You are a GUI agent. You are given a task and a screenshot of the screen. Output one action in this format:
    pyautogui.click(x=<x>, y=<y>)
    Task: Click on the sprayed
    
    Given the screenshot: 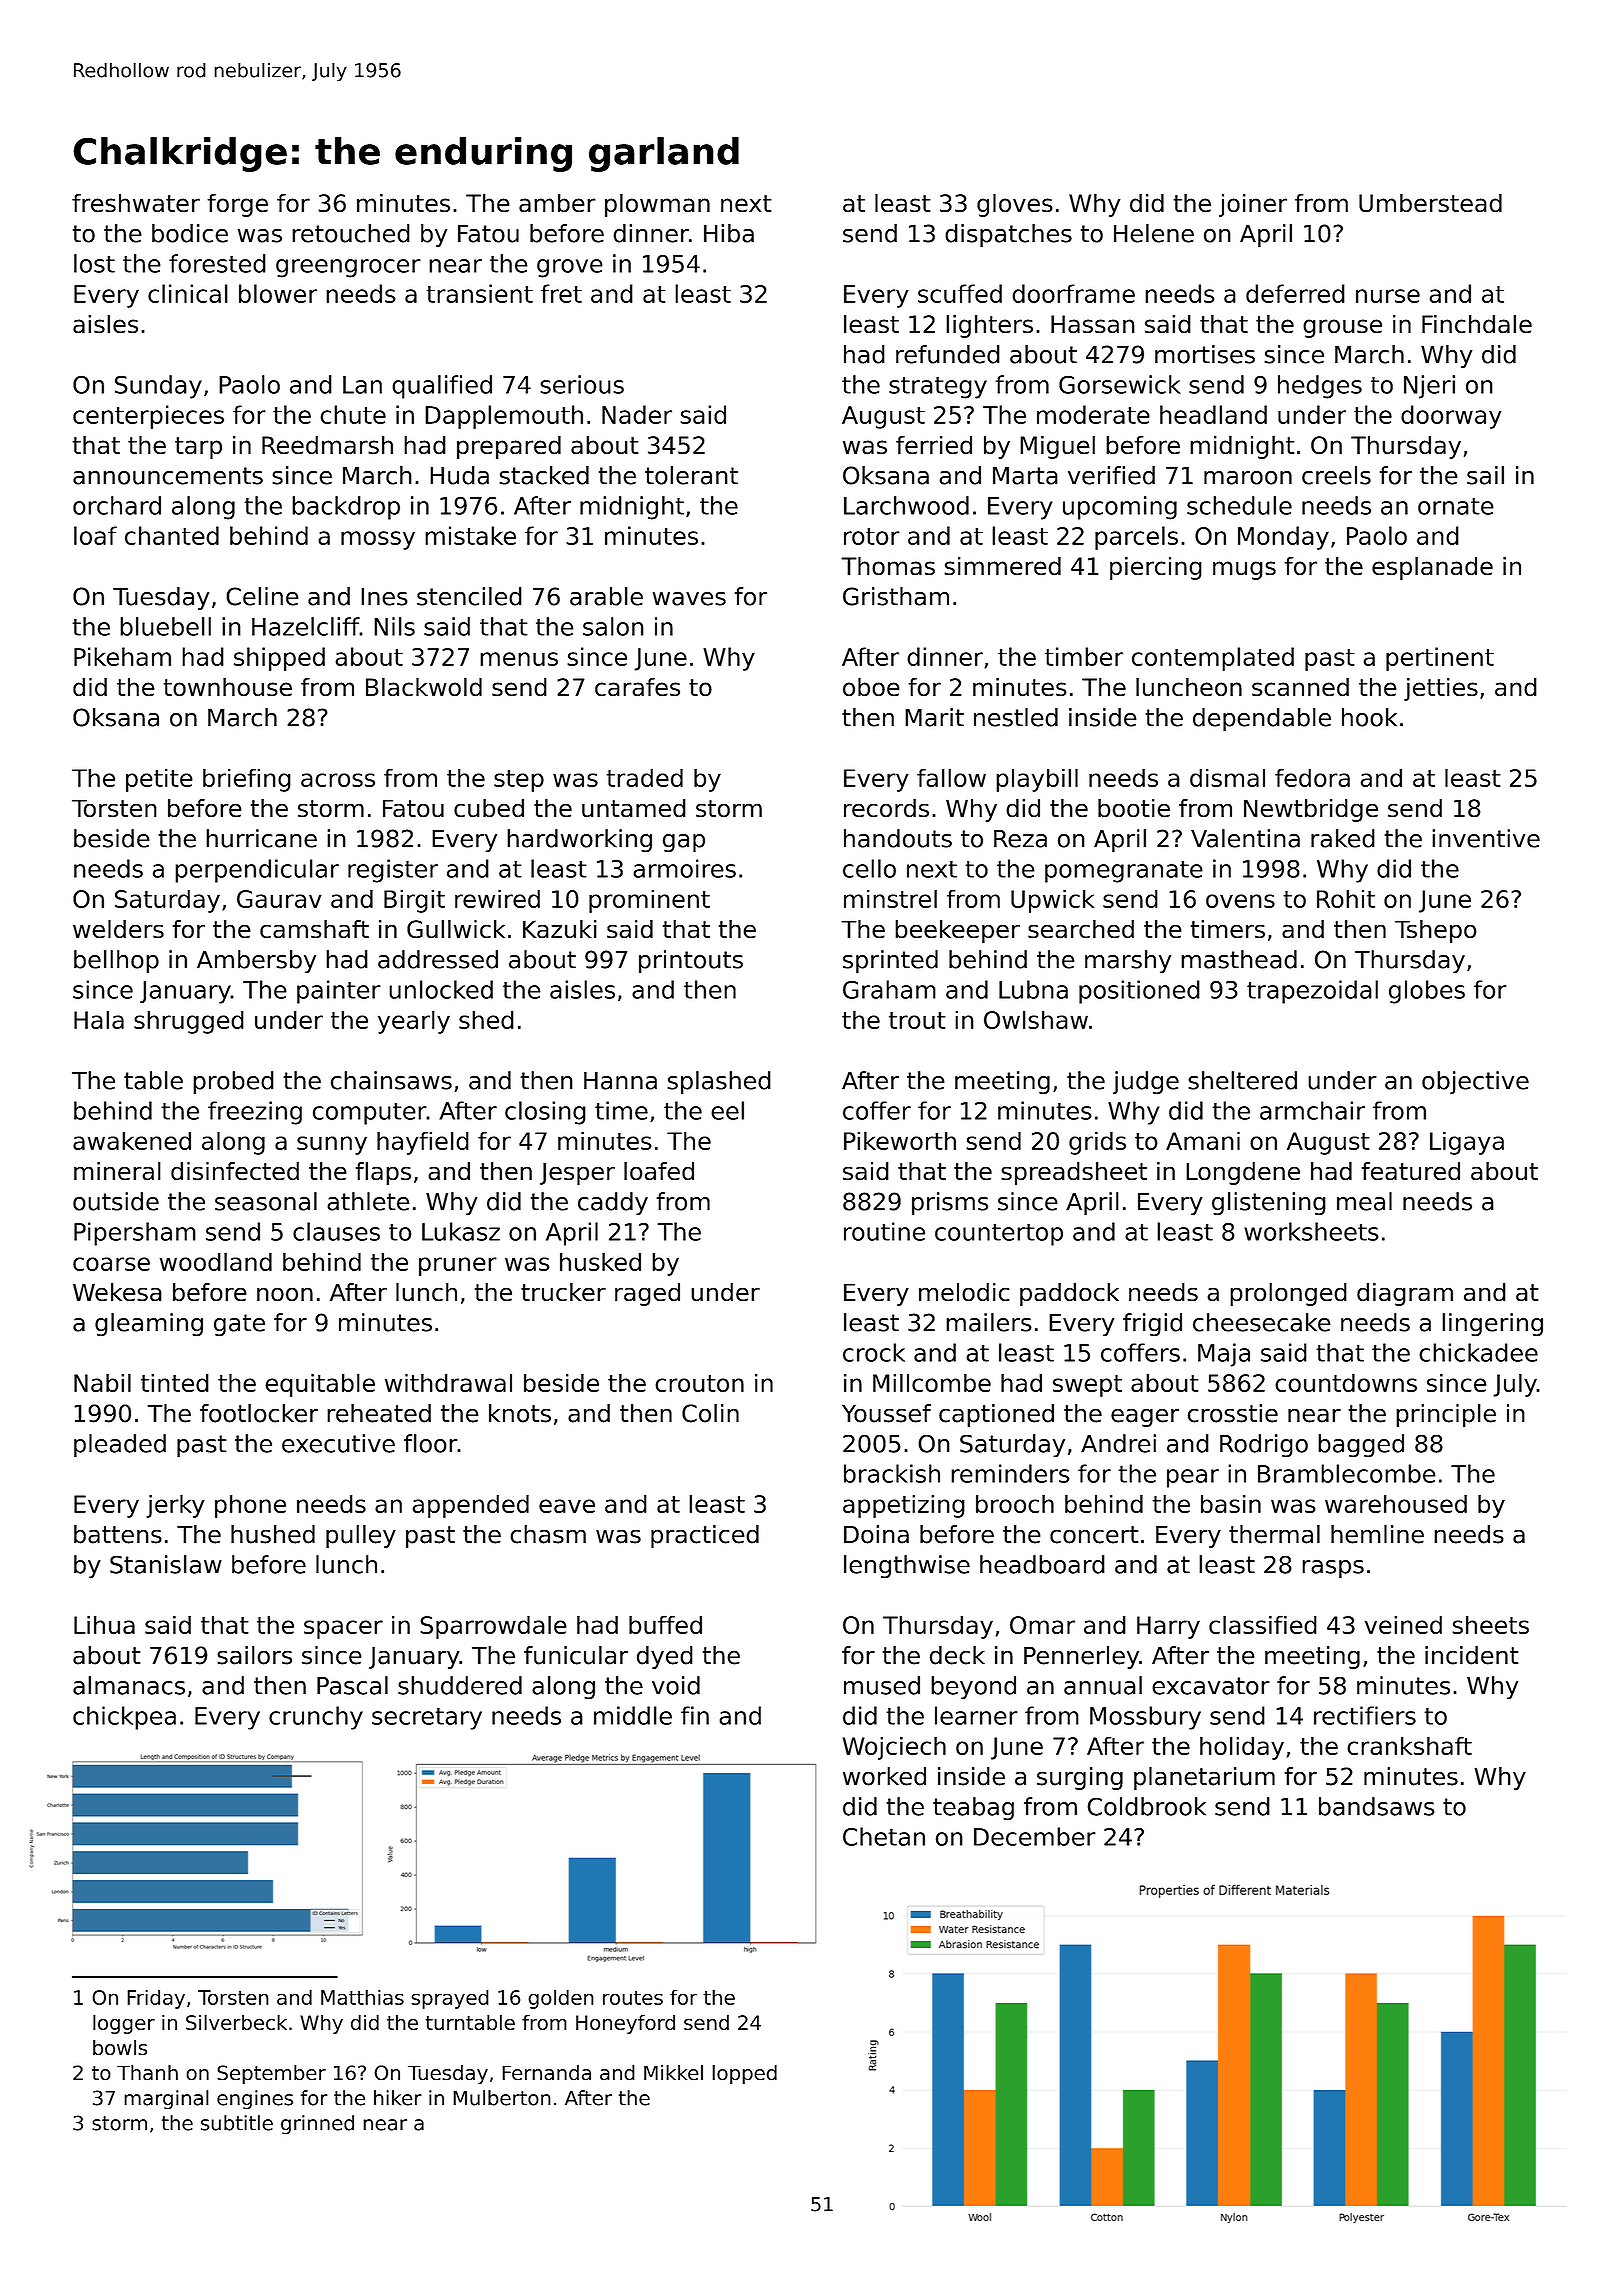 What is the action you would take?
    pyautogui.click(x=450, y=1999)
